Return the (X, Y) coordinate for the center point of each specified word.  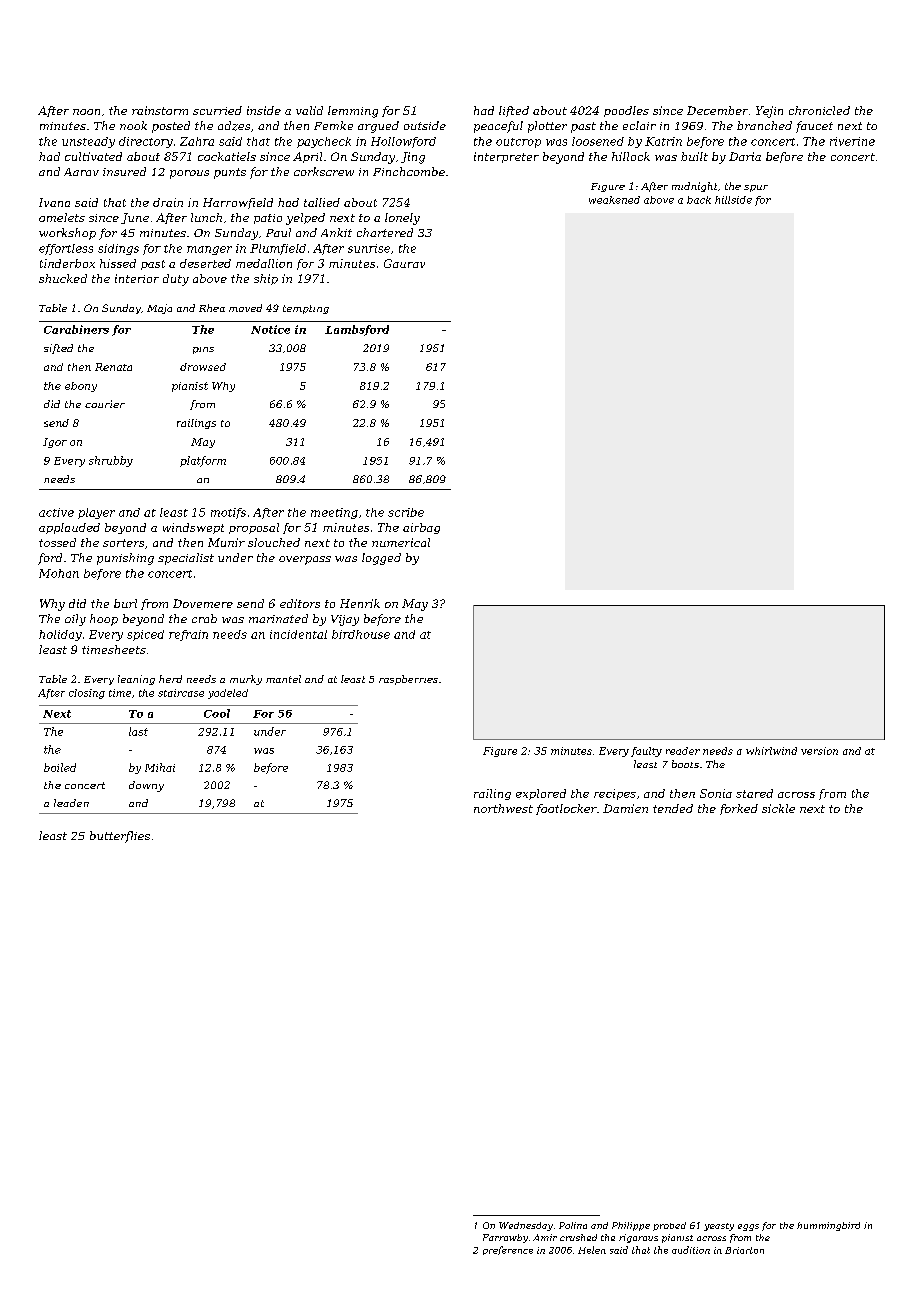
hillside (733, 200)
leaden (71, 803)
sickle (778, 808)
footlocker (566, 809)
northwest (503, 808)
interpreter (506, 157)
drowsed (203, 367)
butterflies (120, 837)
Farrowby (505, 1238)
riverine (852, 141)
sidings (118, 249)
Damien (625, 808)
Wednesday (526, 1226)
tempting (306, 309)
